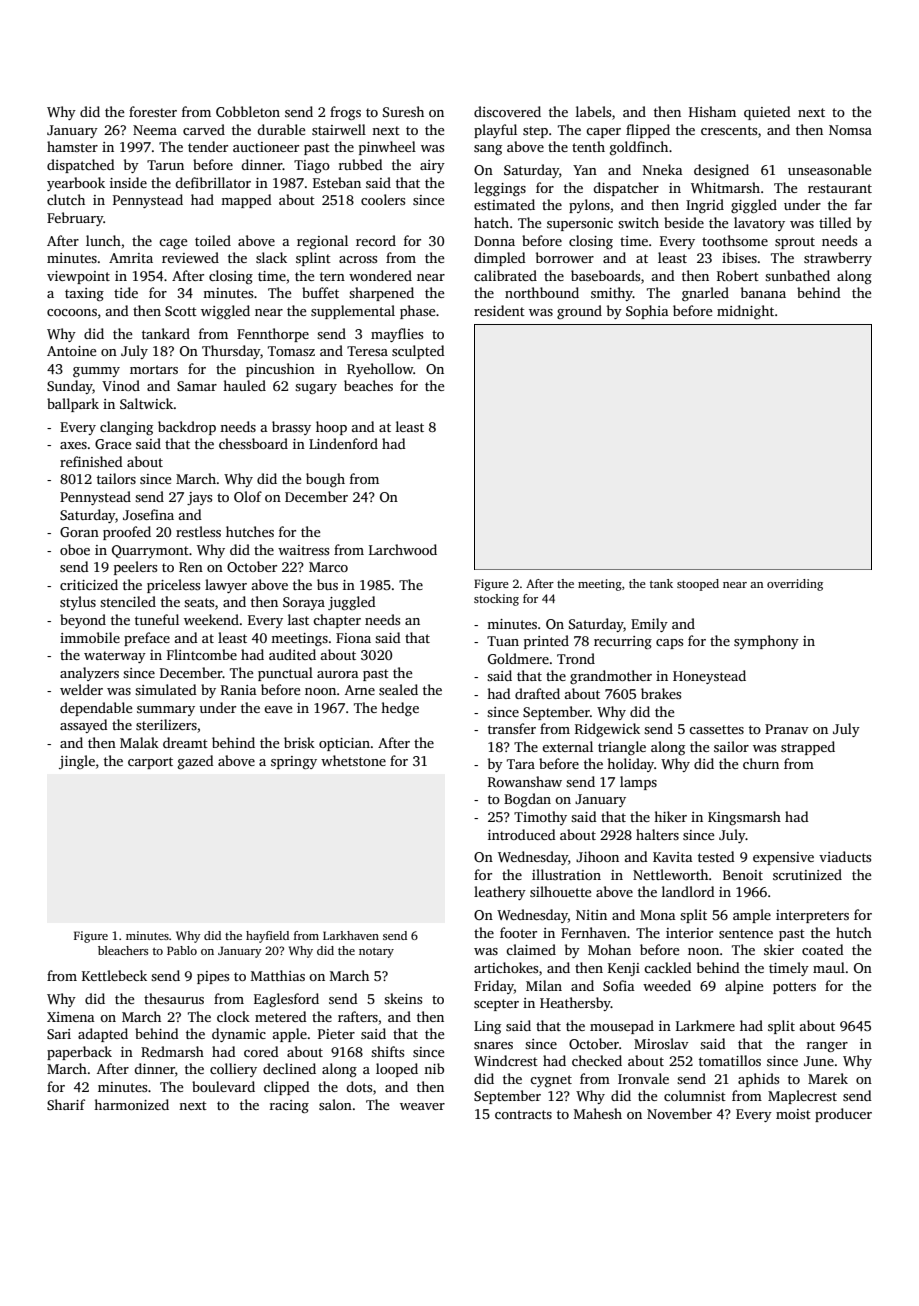 This screenshot has width=919, height=1306. I want to click on Timothy, so click(540, 818).
